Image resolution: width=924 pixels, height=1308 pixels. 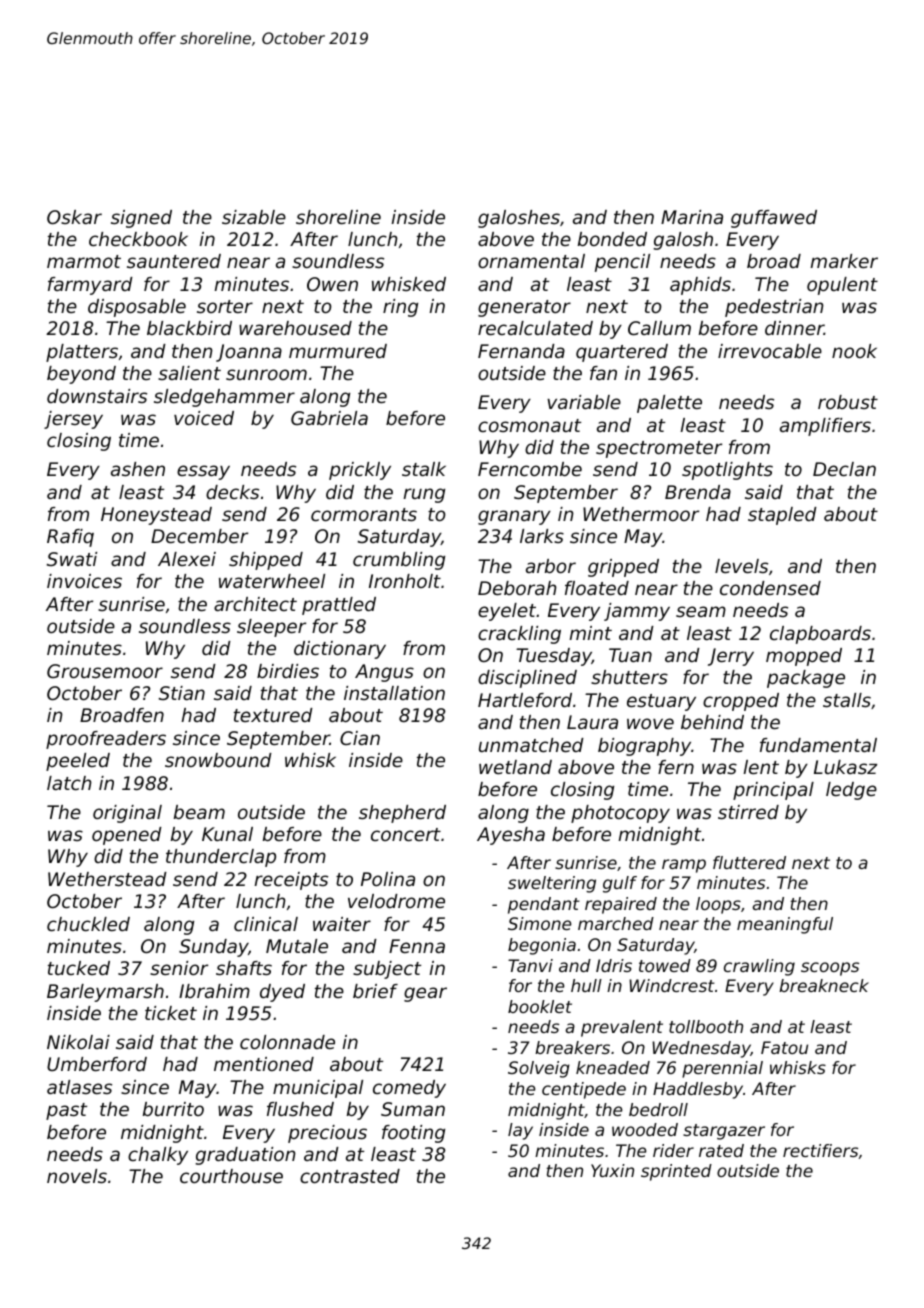 What do you see at coordinates (394, 693) in the screenshot?
I see `installation` at bounding box center [394, 693].
